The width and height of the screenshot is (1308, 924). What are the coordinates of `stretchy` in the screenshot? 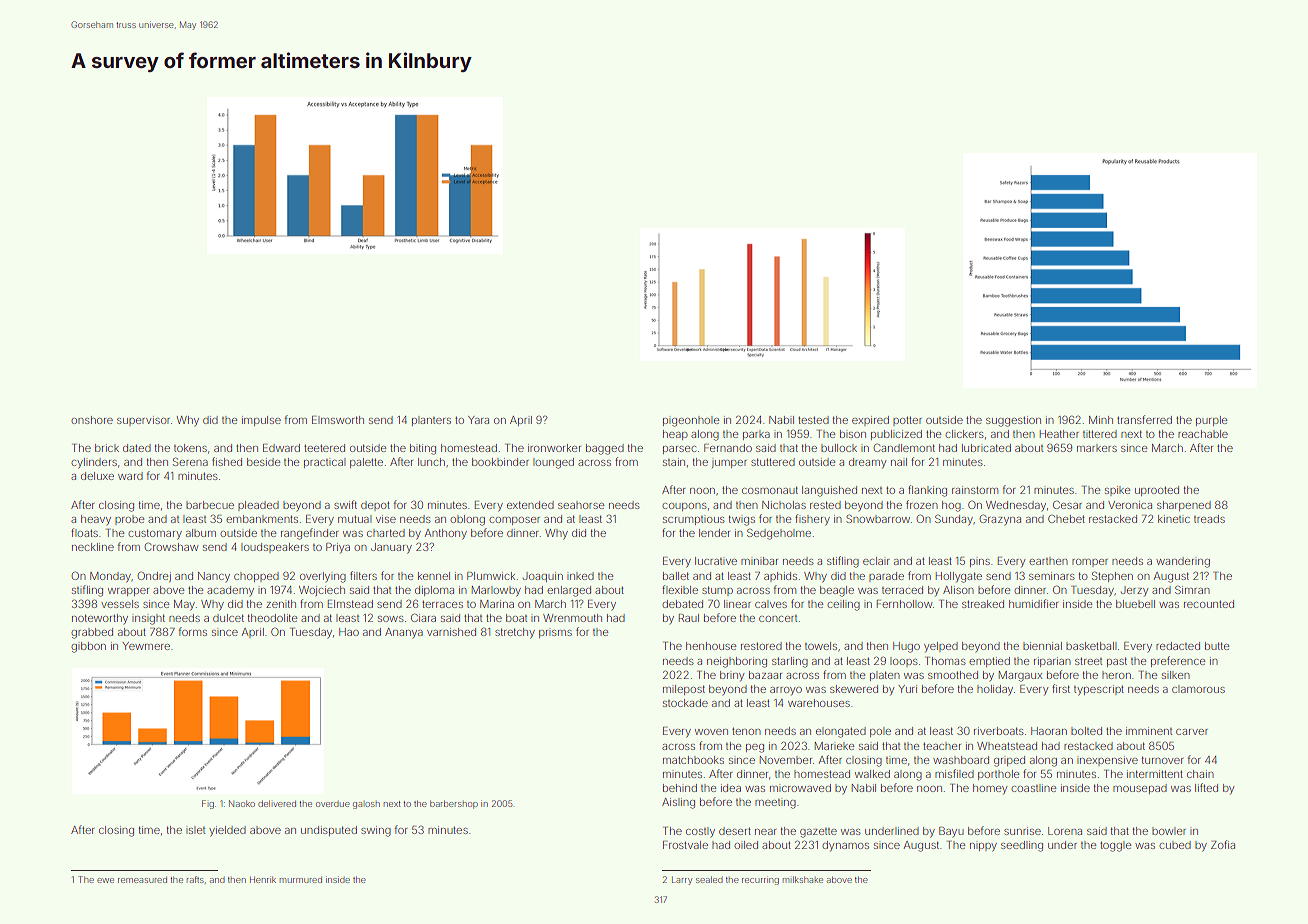 It's located at (515, 633).
